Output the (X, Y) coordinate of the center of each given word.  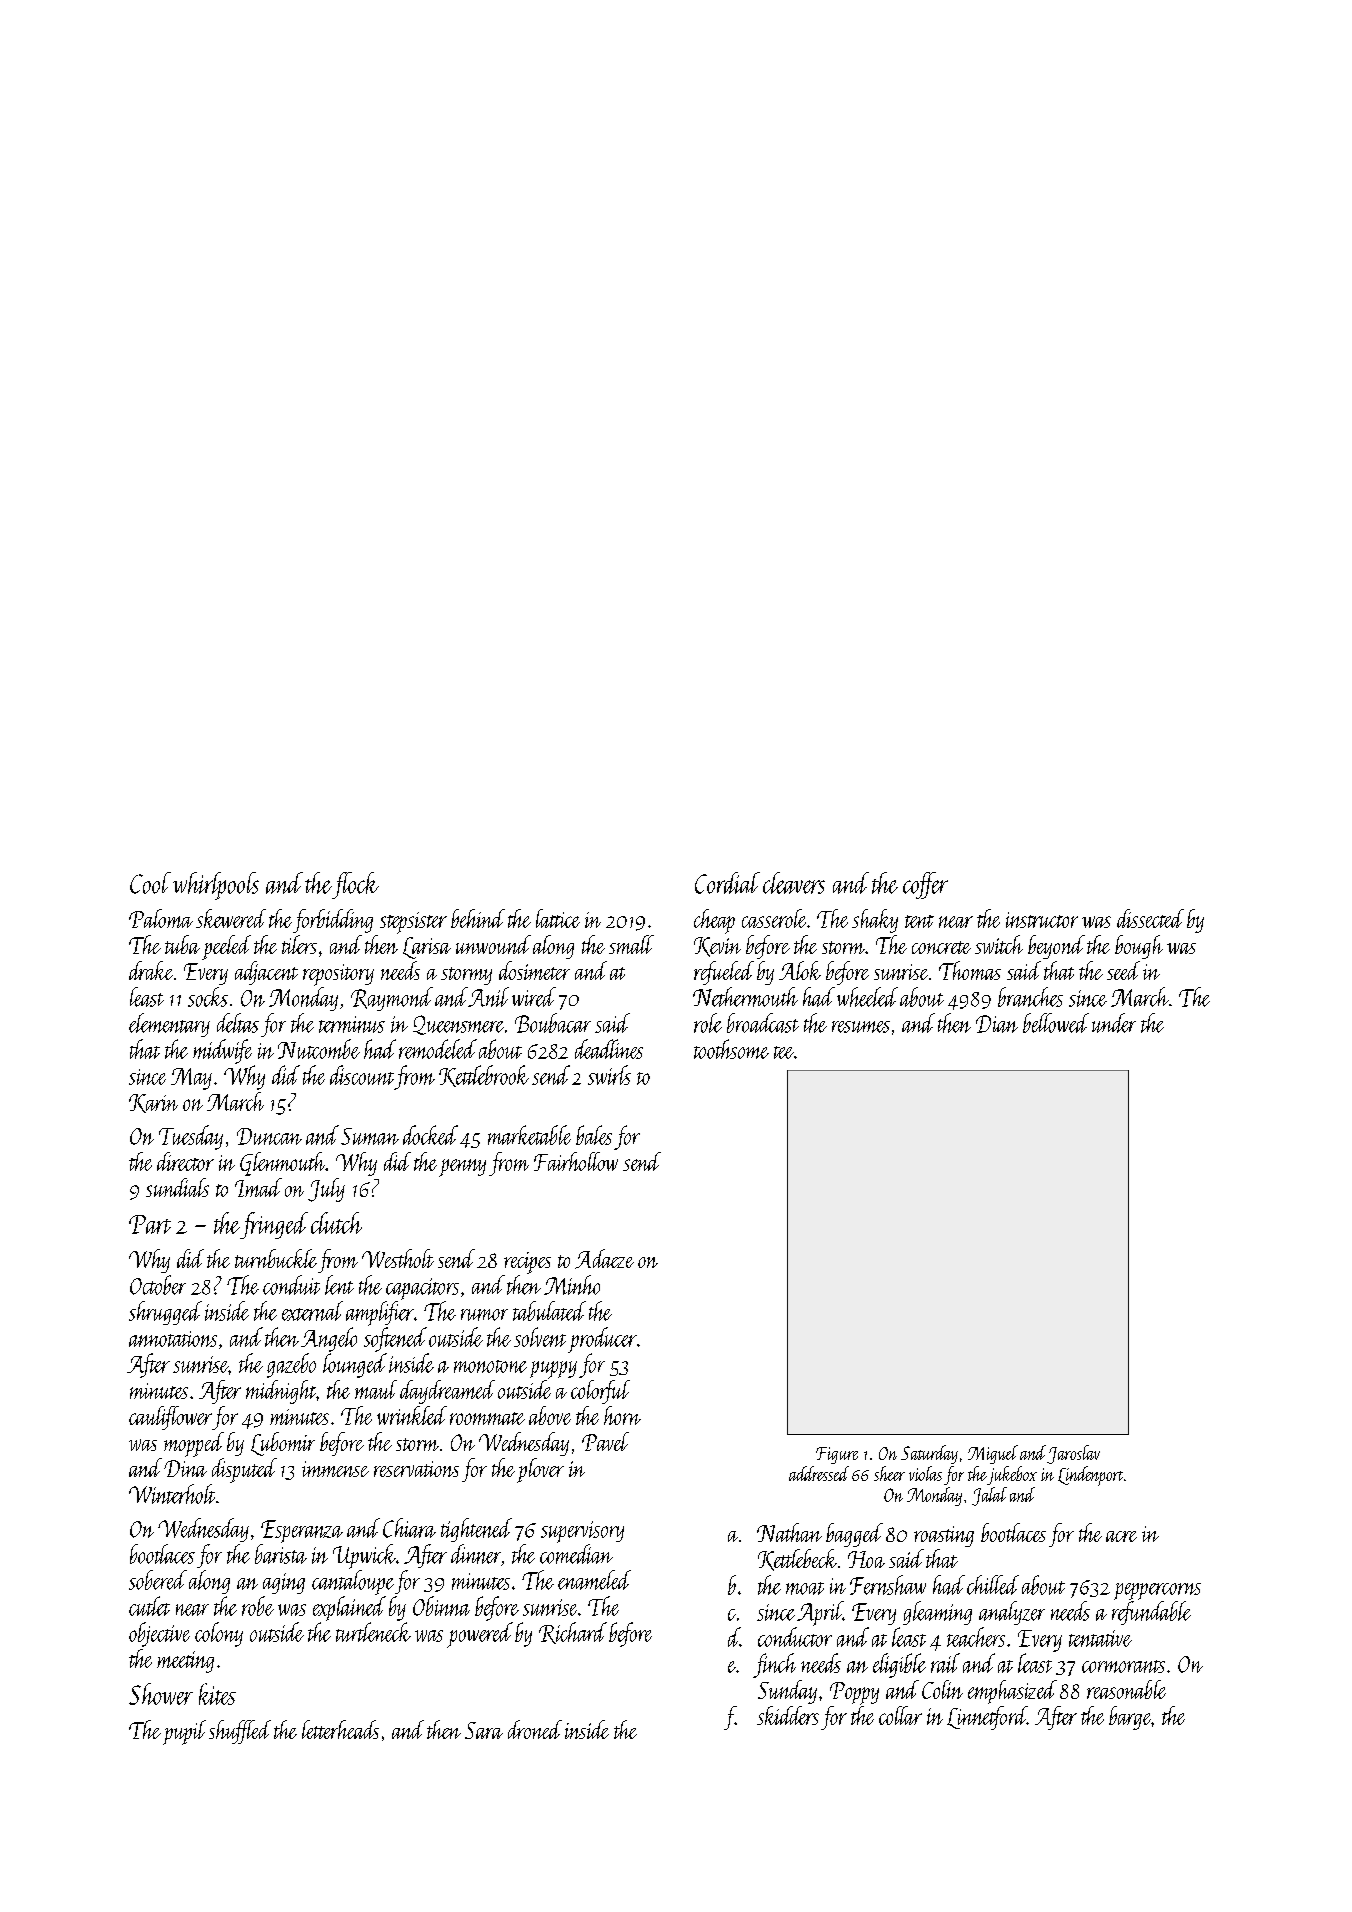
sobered (158, 1580)
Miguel (993, 1454)
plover (540, 1470)
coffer (925, 885)
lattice (558, 918)
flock (355, 885)
